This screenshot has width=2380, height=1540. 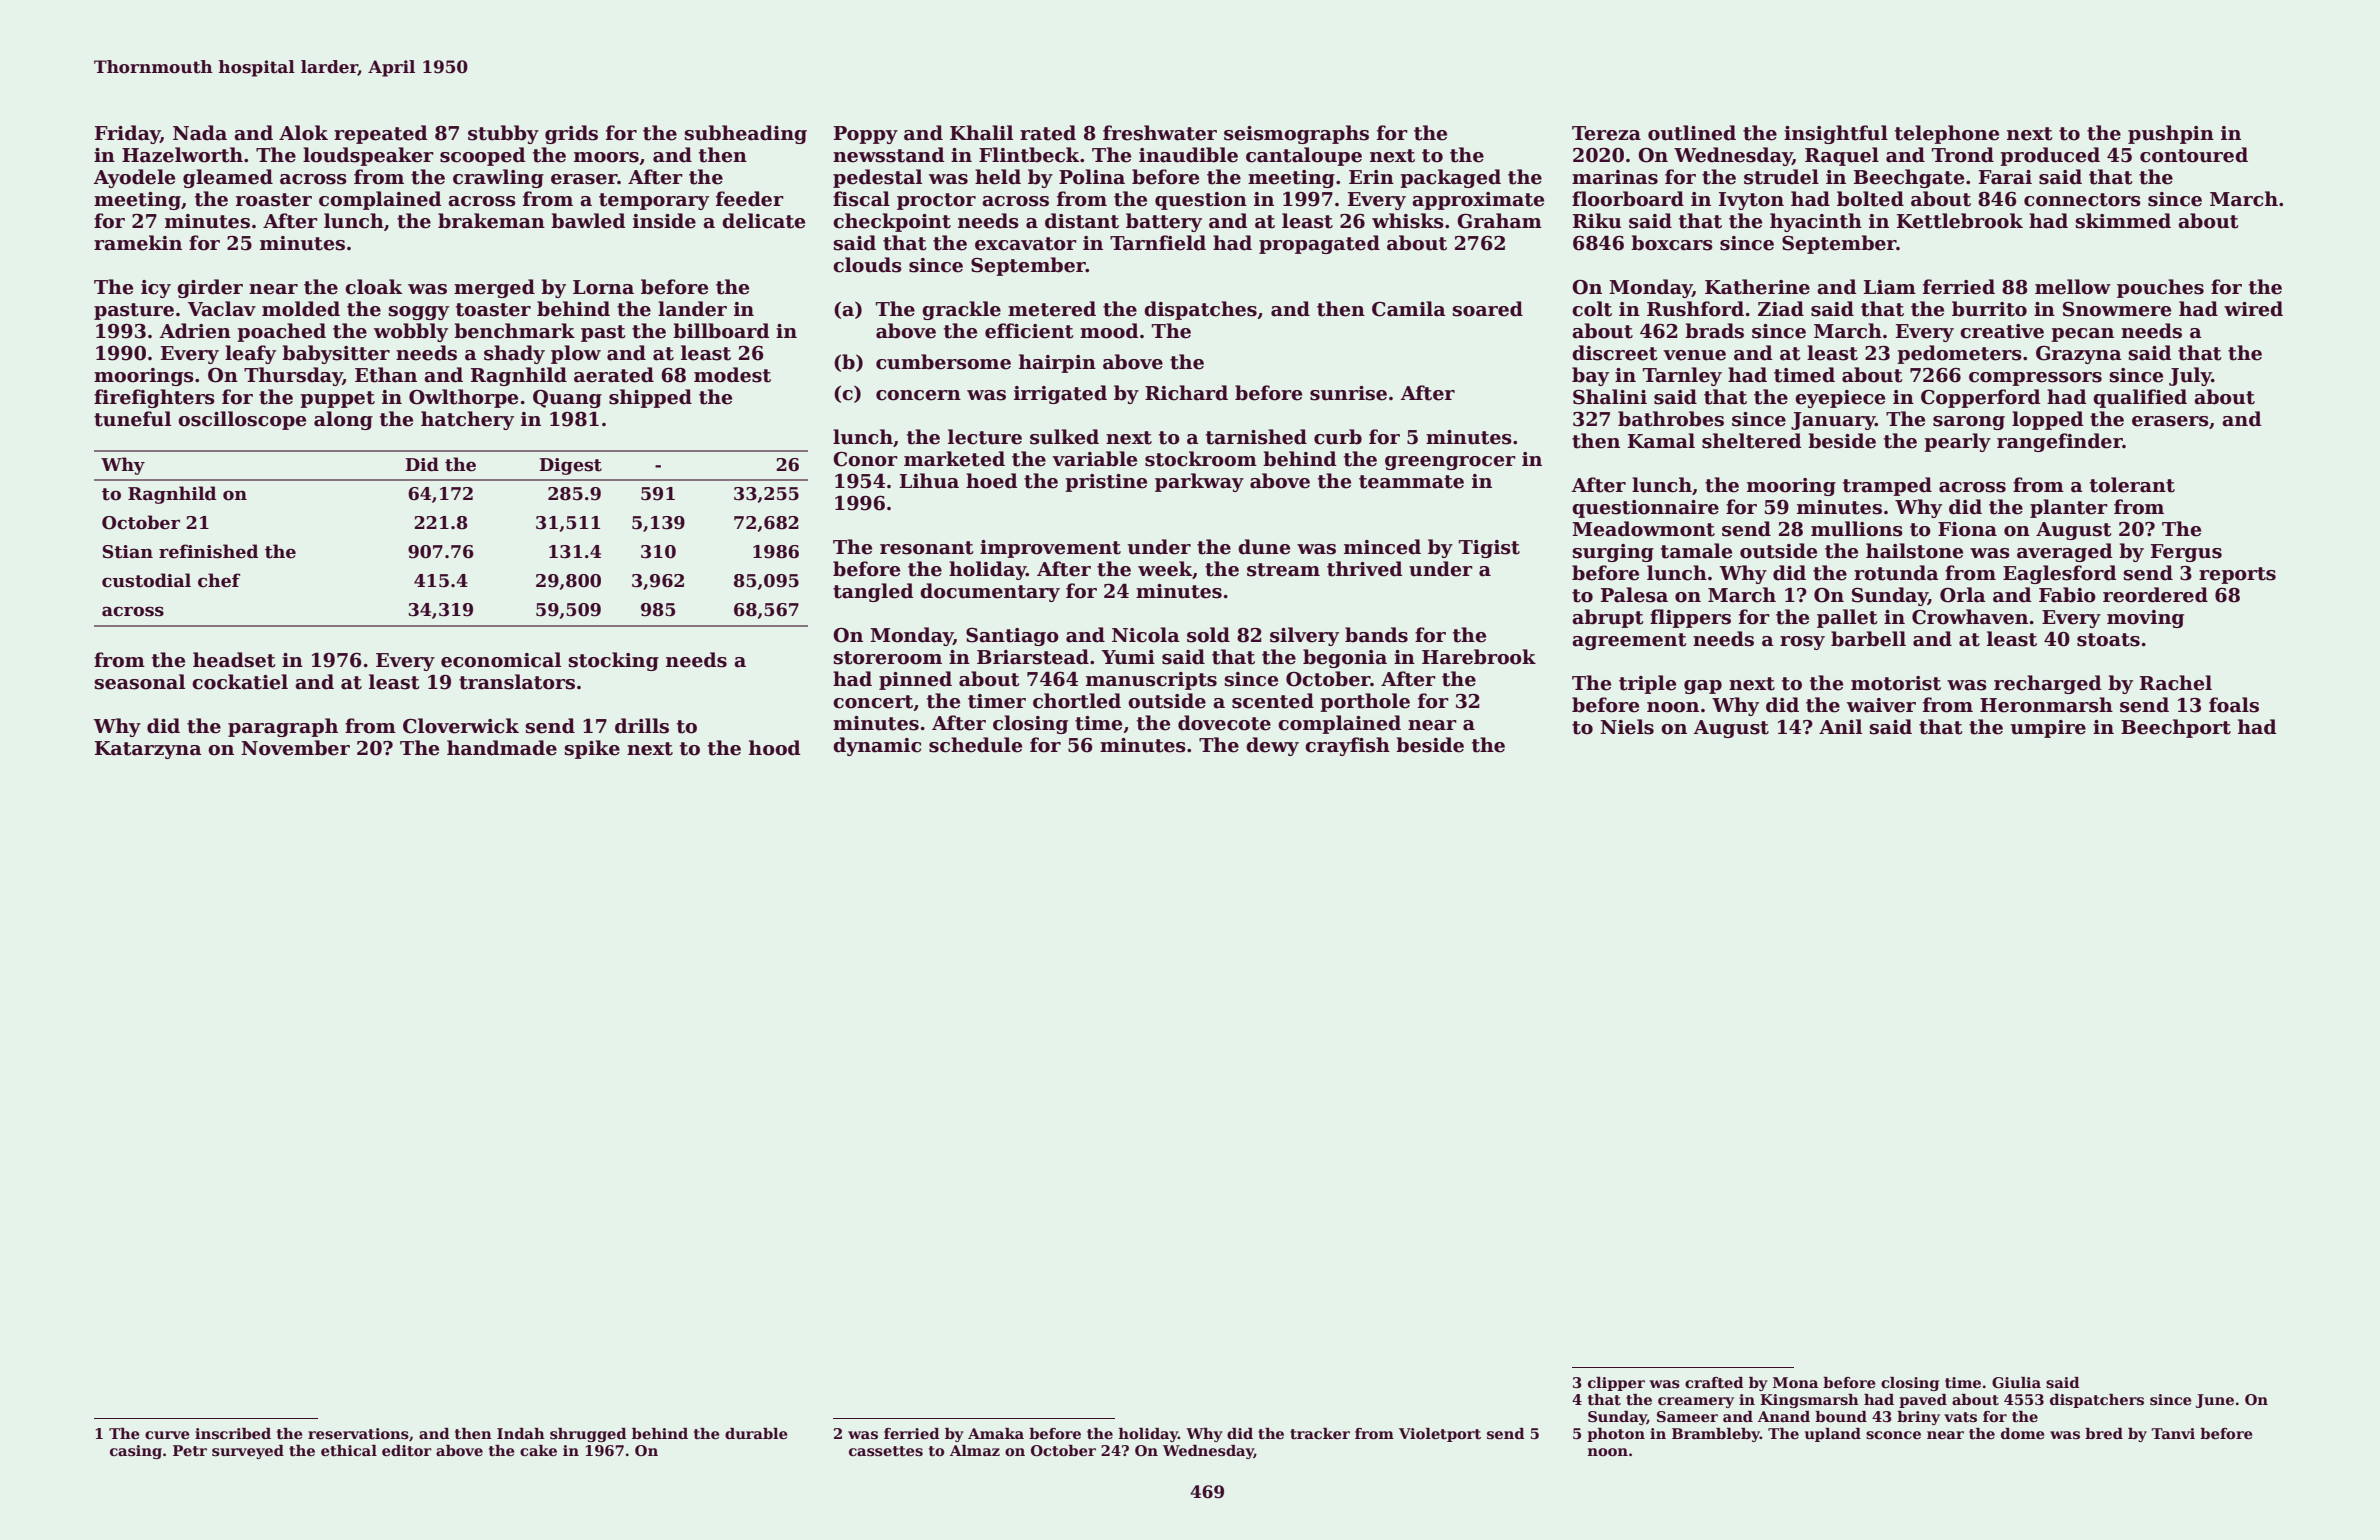 What do you see at coordinates (1273, 701) in the screenshot?
I see `scented` at bounding box center [1273, 701].
